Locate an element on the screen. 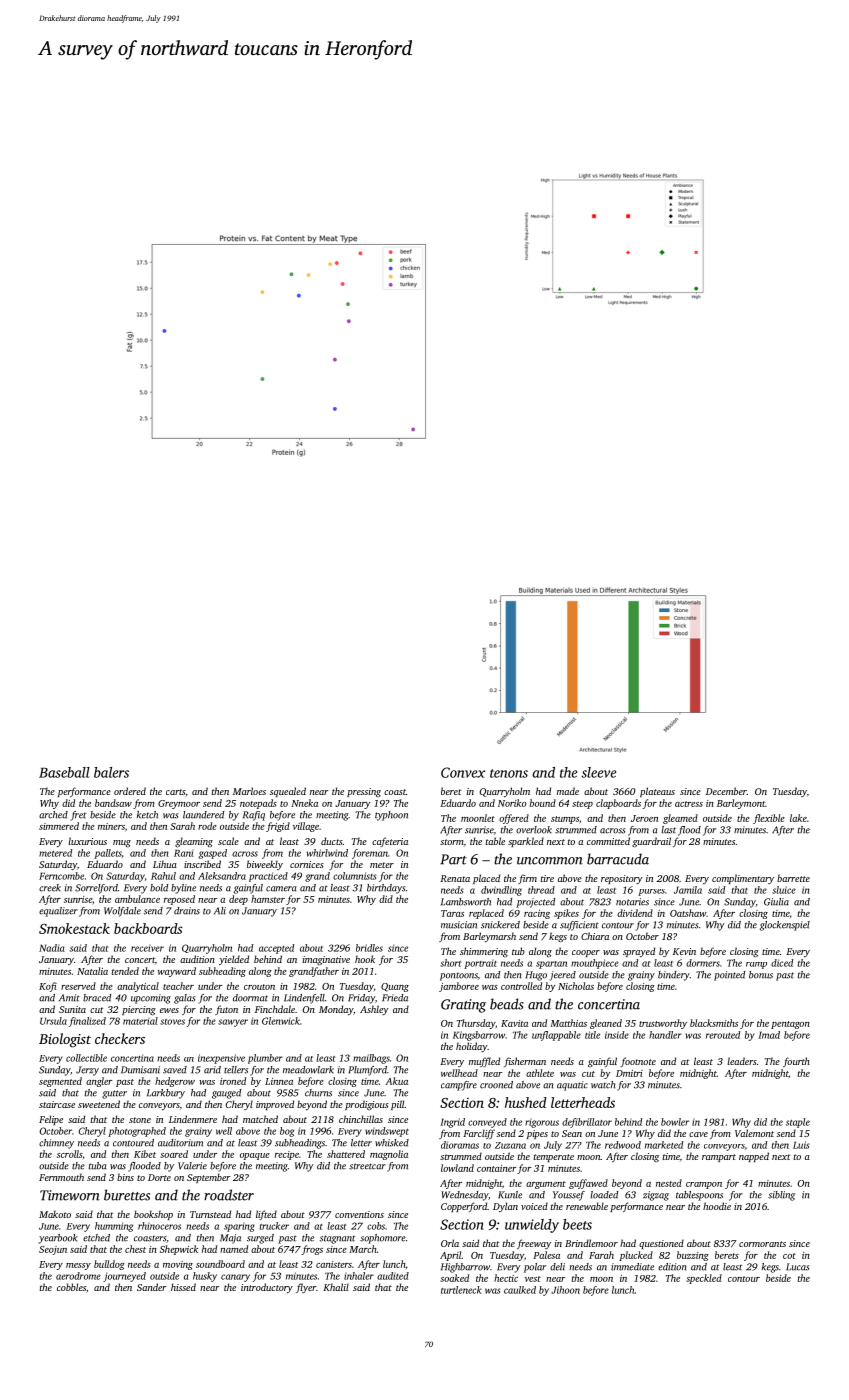  Taras is located at coordinates (452, 913).
